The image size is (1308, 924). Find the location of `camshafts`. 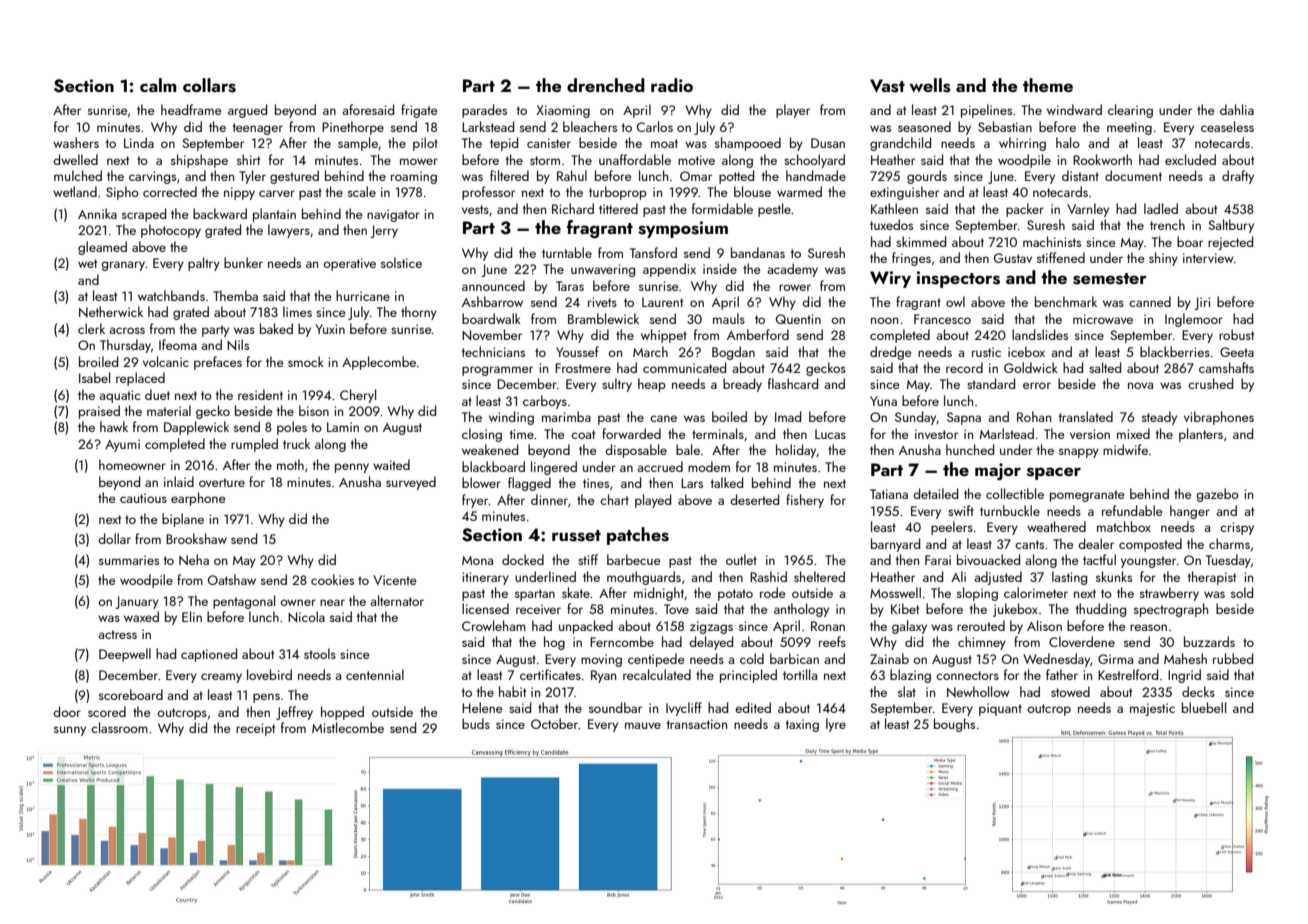

camshafts is located at coordinates (1226, 367).
